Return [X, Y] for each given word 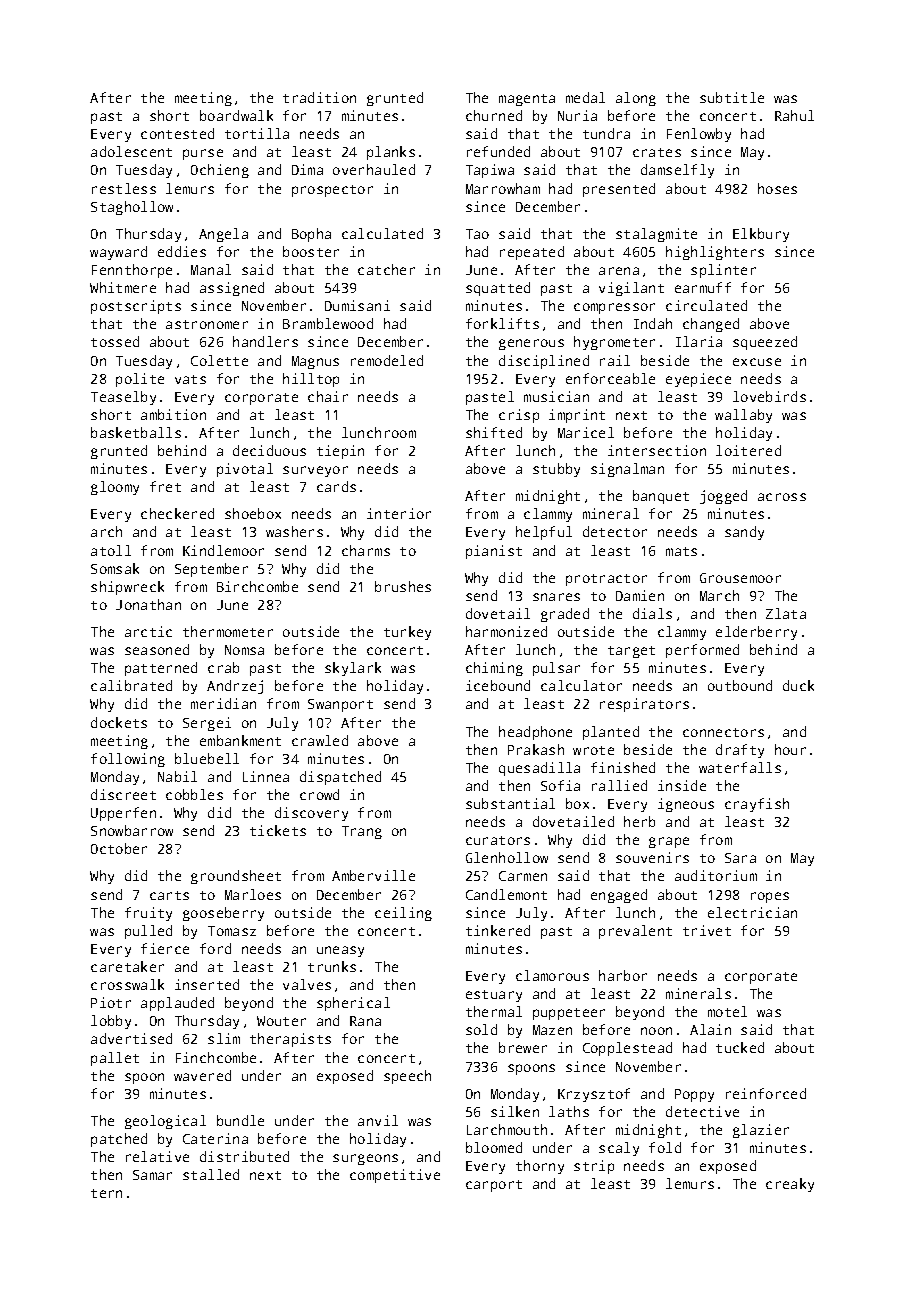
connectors [723, 732]
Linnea [266, 776]
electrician [752, 912]
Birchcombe [257, 586]
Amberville [373, 875]
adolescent [131, 151]
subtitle [732, 97]
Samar [152, 1175]
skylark [353, 669]
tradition [319, 97]
